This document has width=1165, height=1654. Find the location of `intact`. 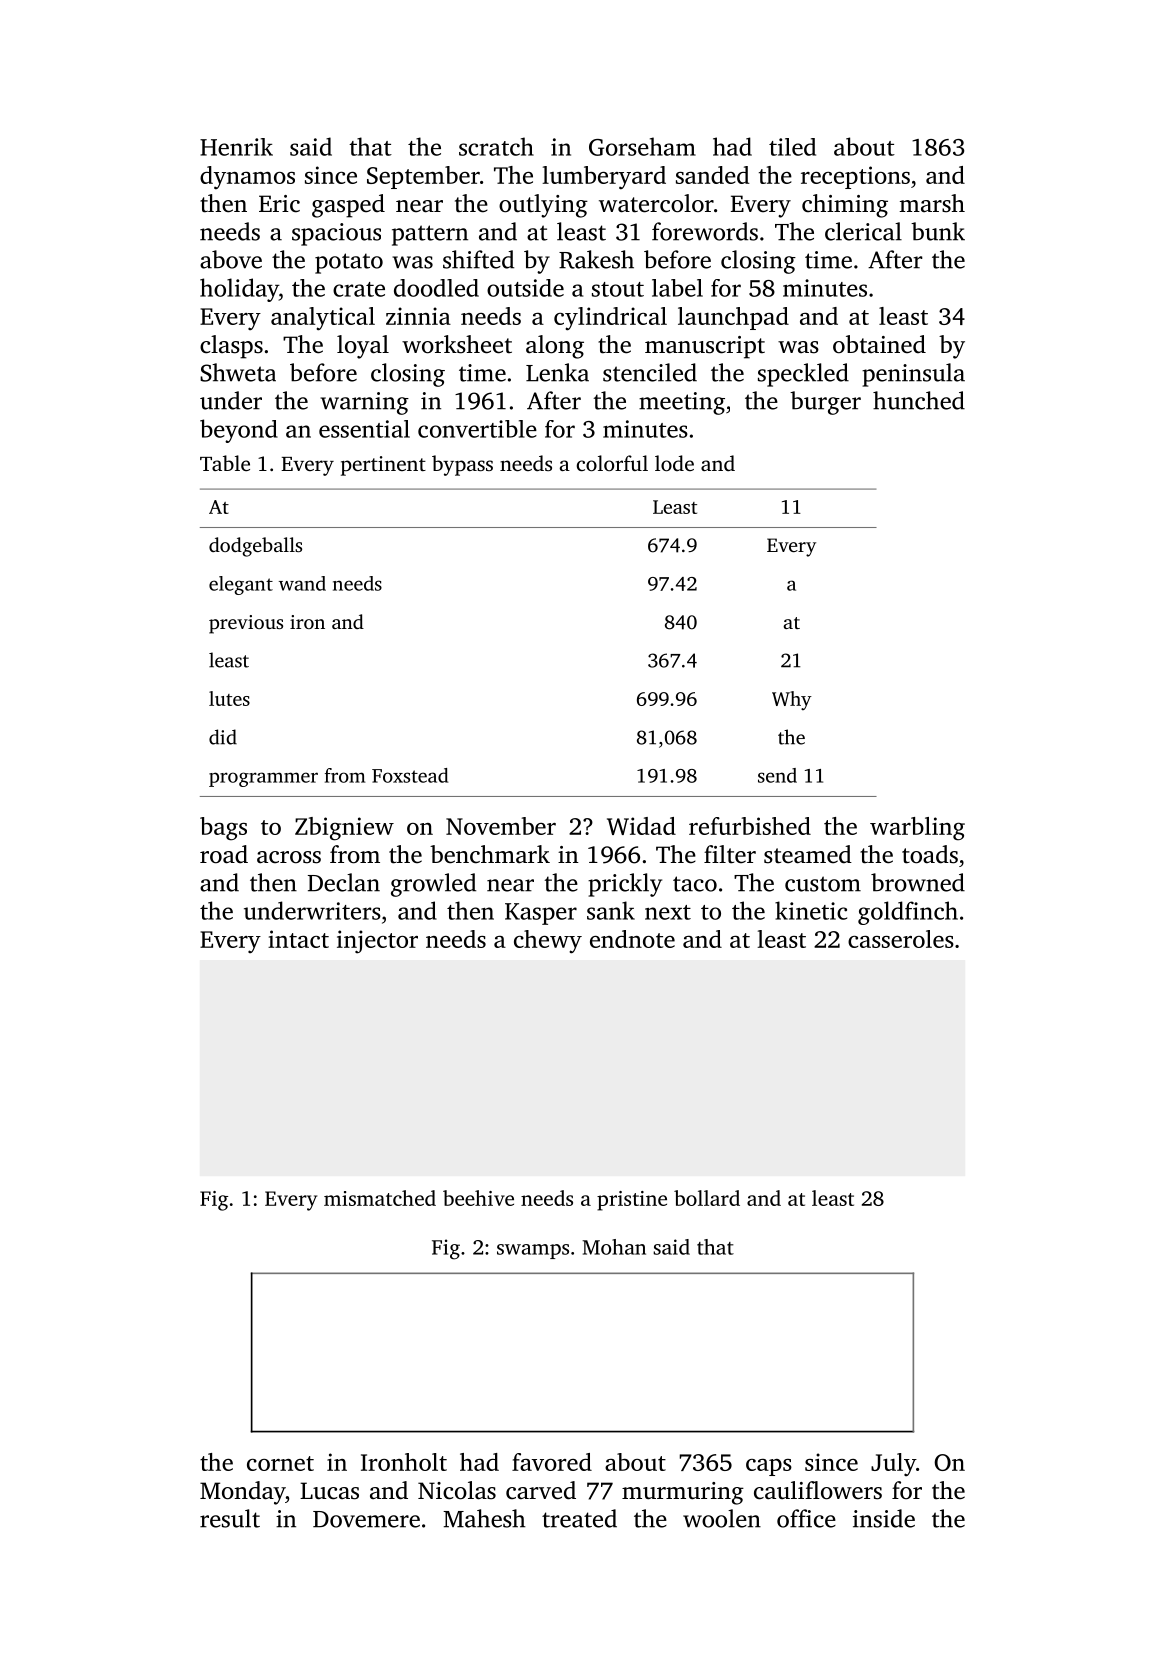

intact is located at coordinates (298, 939).
